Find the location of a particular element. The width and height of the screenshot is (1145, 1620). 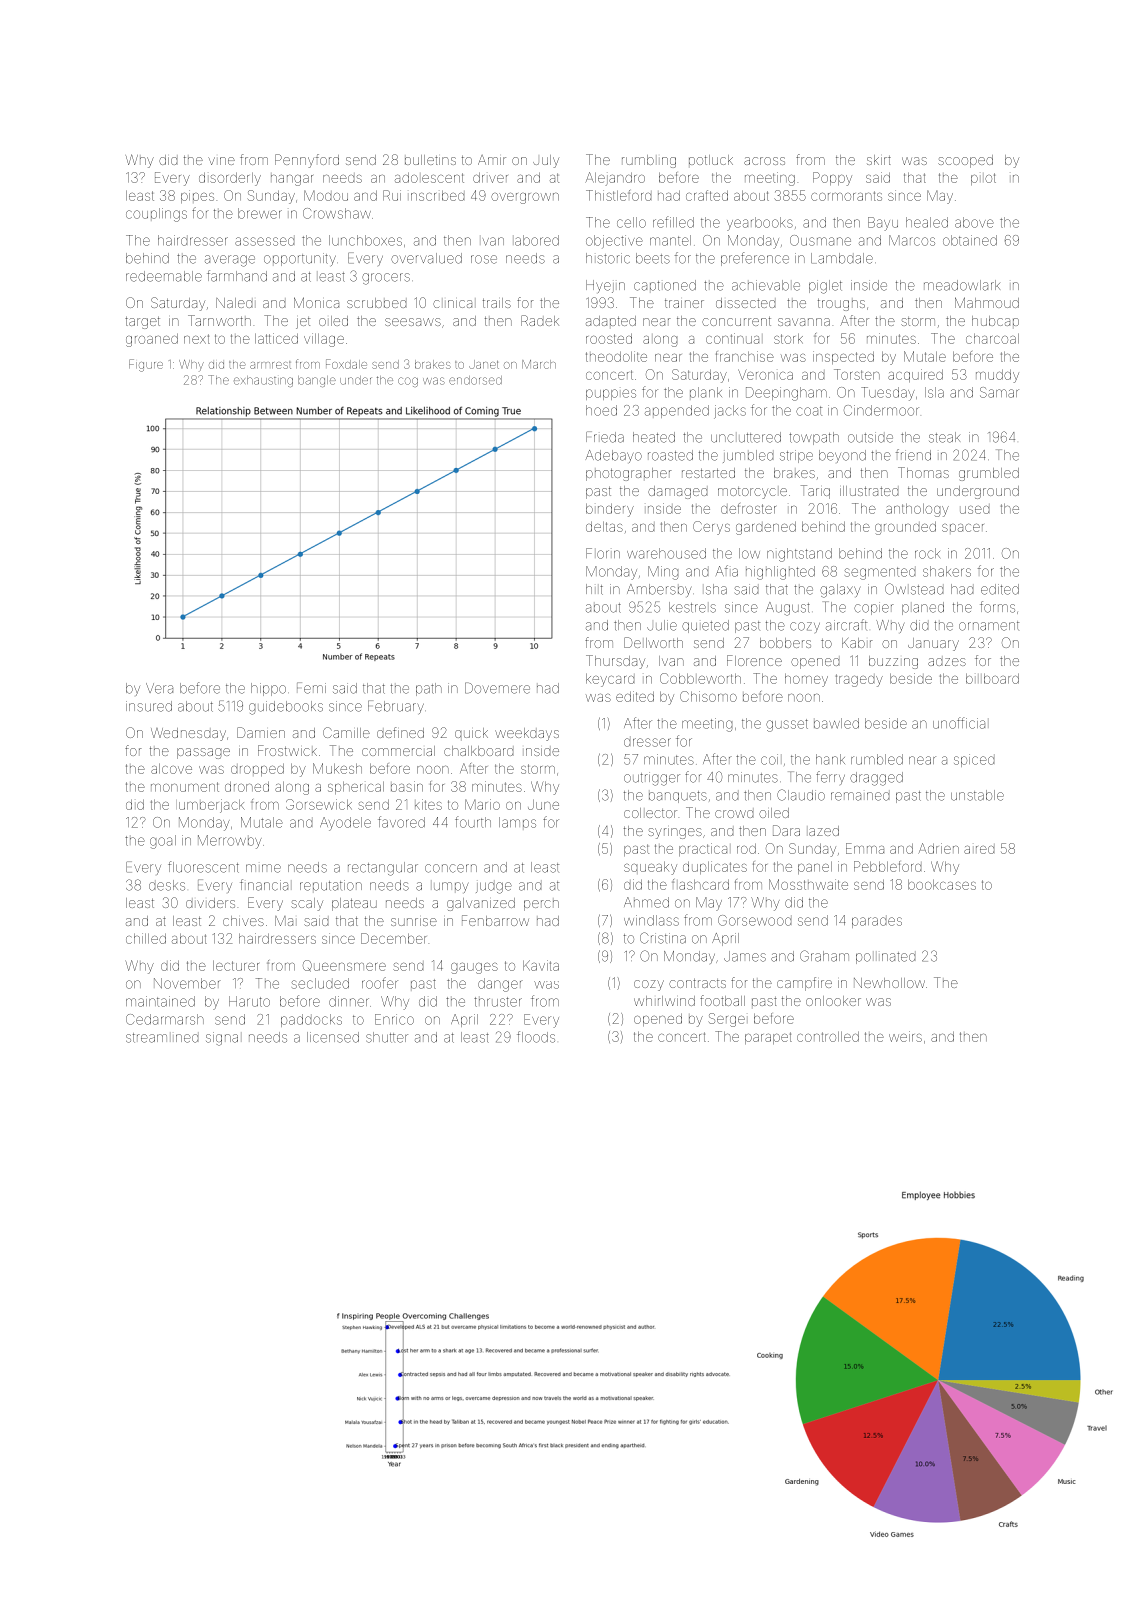

Cobbleworth is located at coordinates (700, 678).
